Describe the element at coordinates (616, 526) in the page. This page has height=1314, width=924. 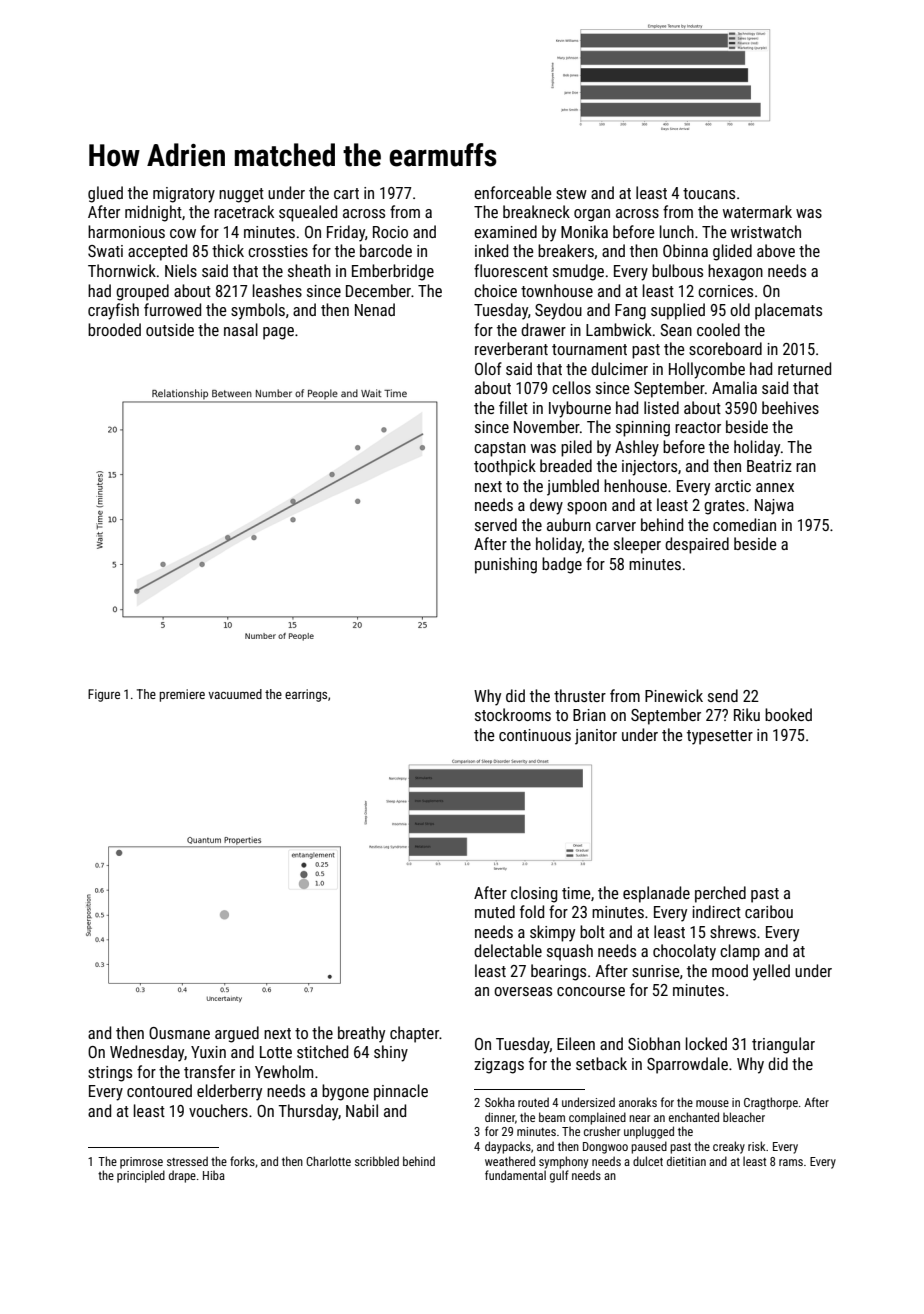
I see `carver` at that location.
